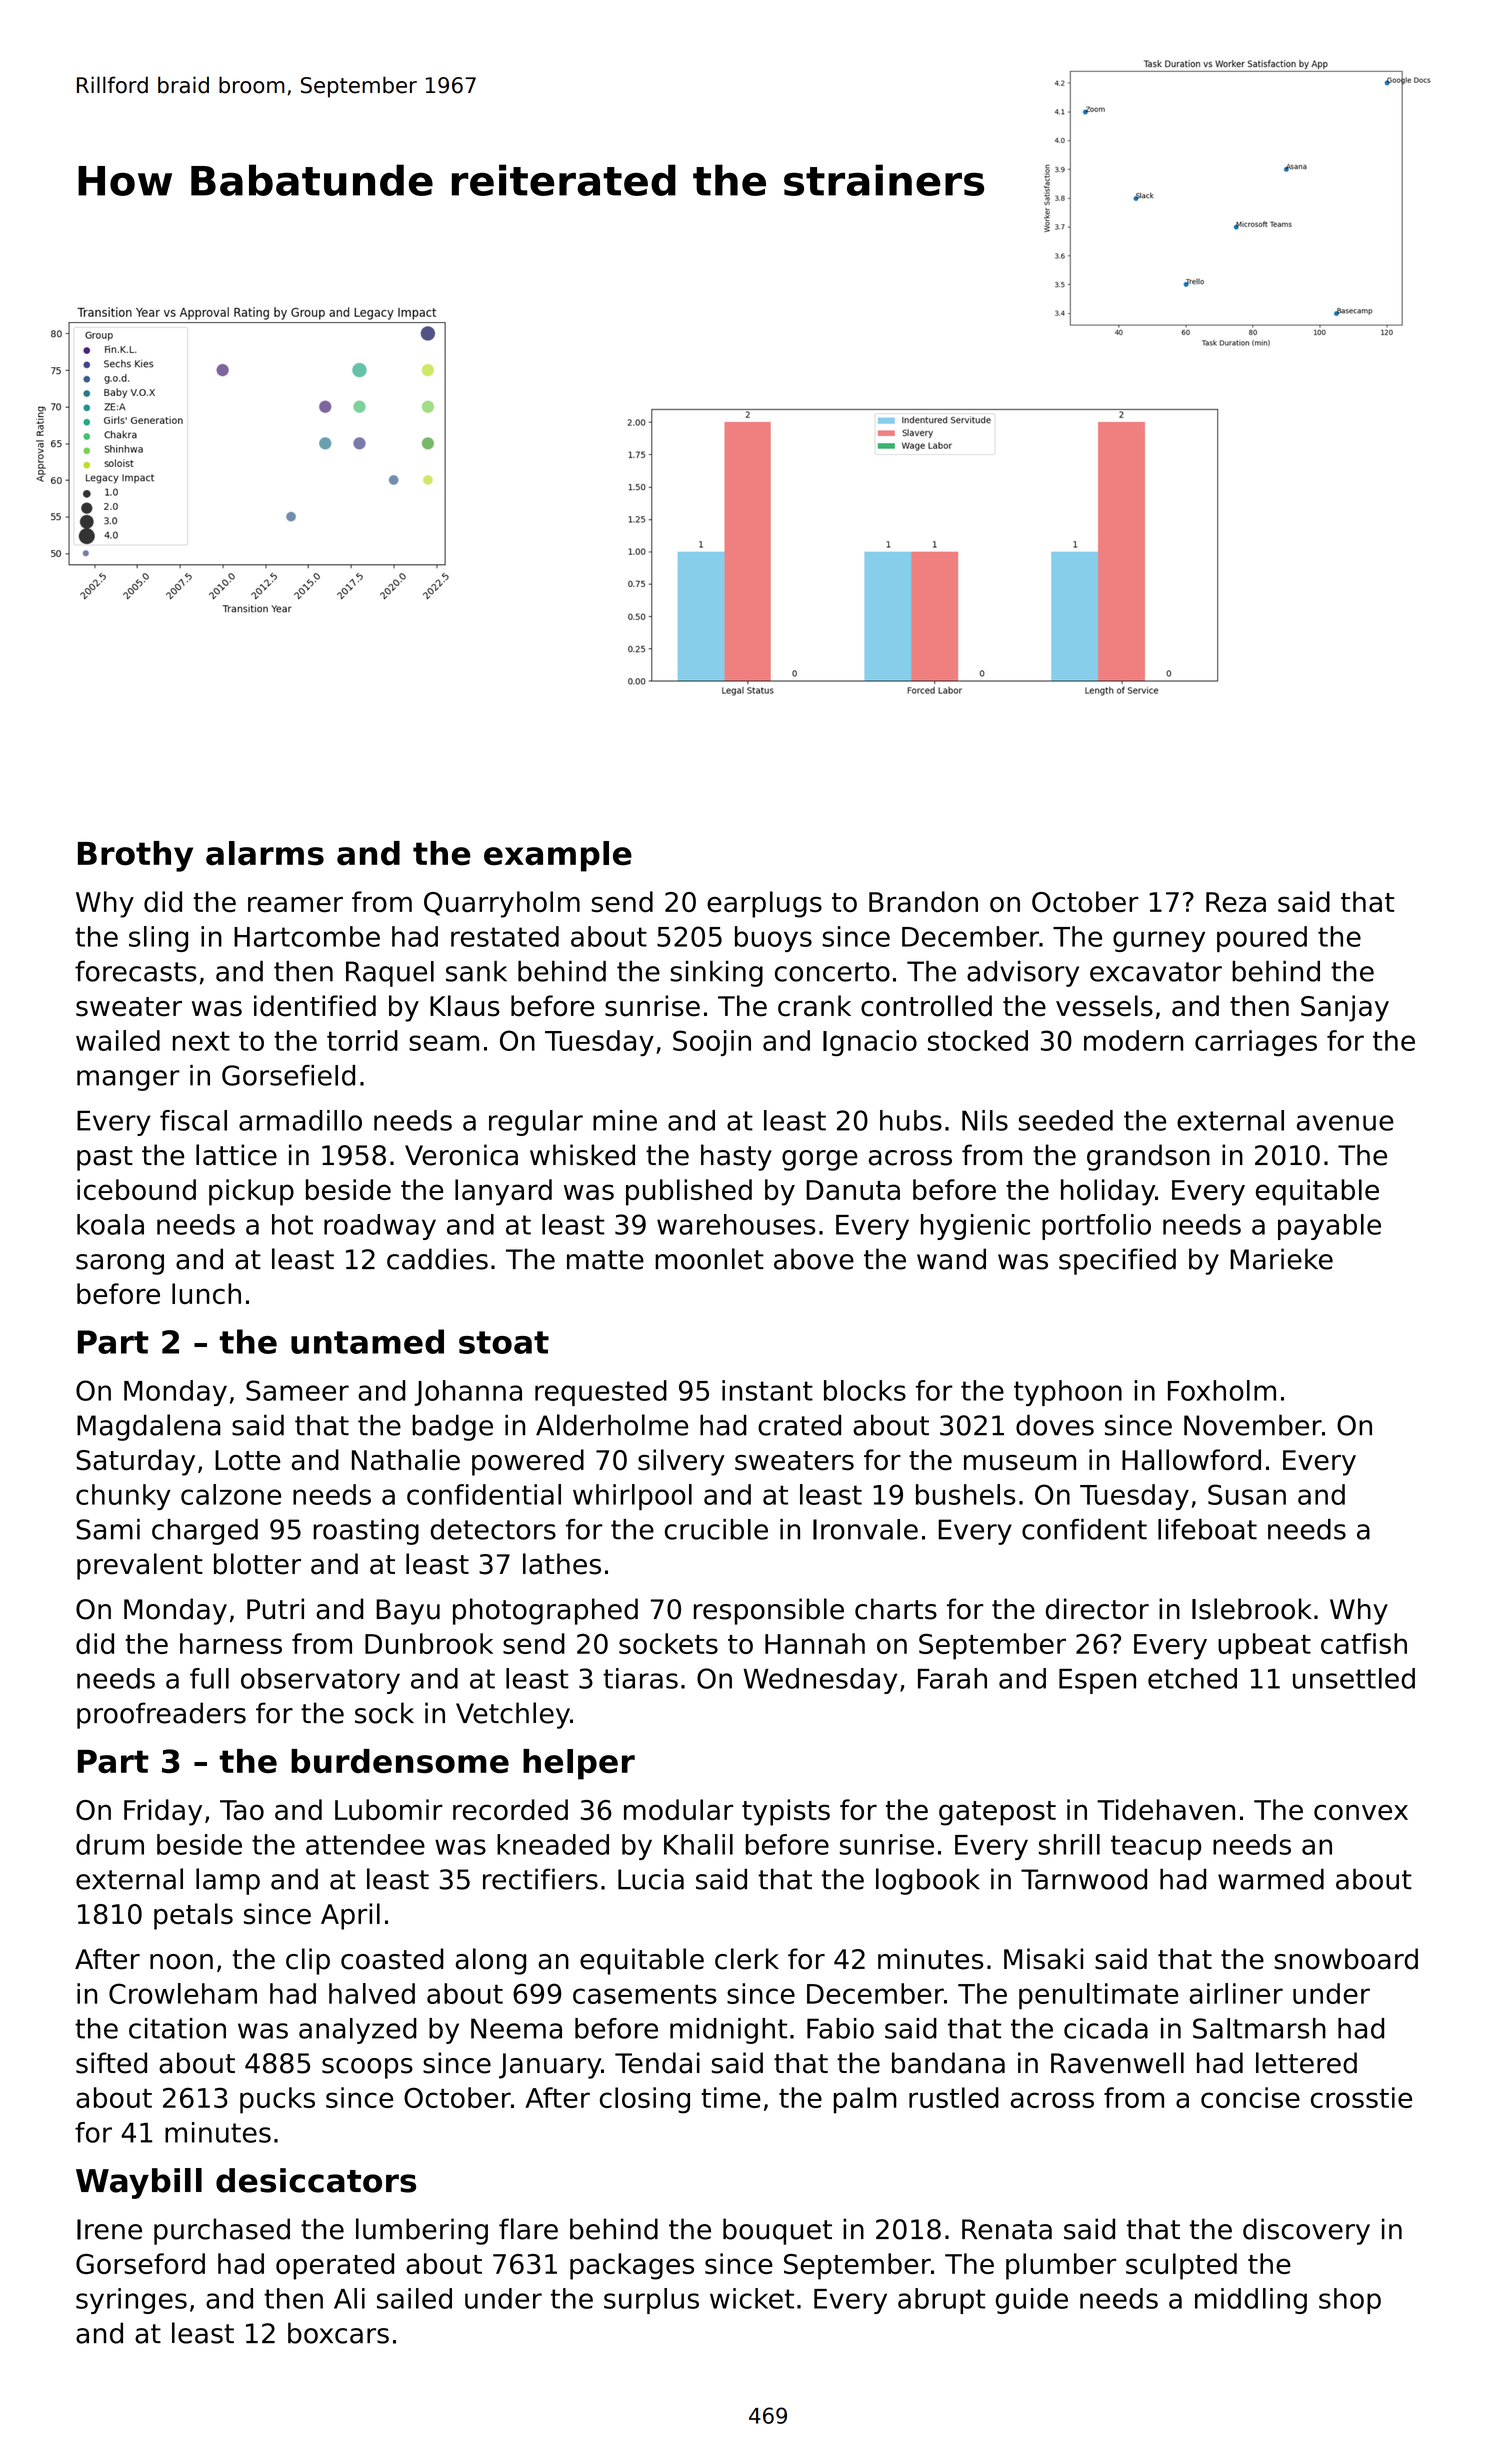 The width and height of the document is (1496, 2464). Describe the element at coordinates (1345, 1123) in the document. I see `avenue` at that location.
